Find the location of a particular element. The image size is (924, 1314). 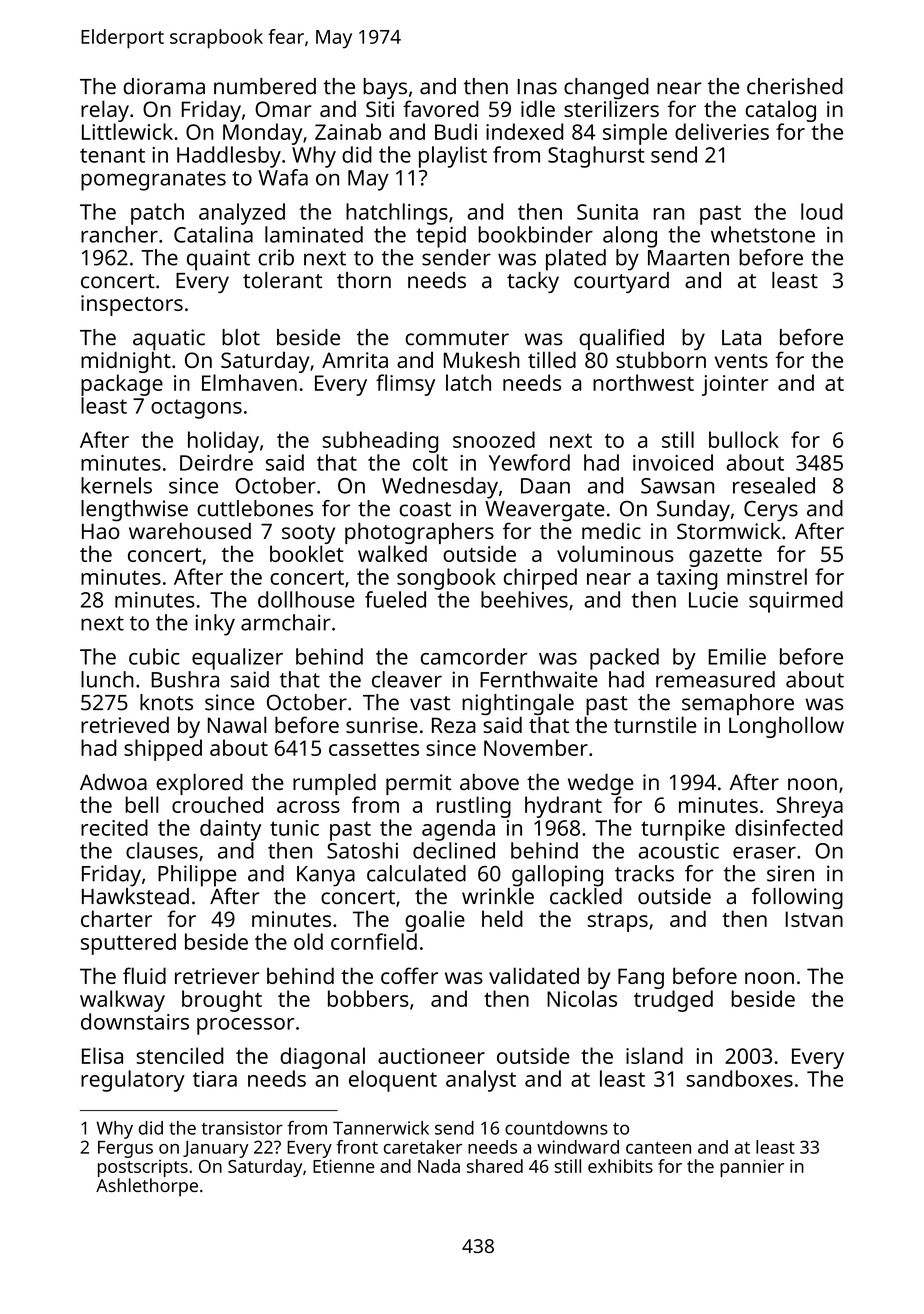

Nada is located at coordinates (439, 1166).
